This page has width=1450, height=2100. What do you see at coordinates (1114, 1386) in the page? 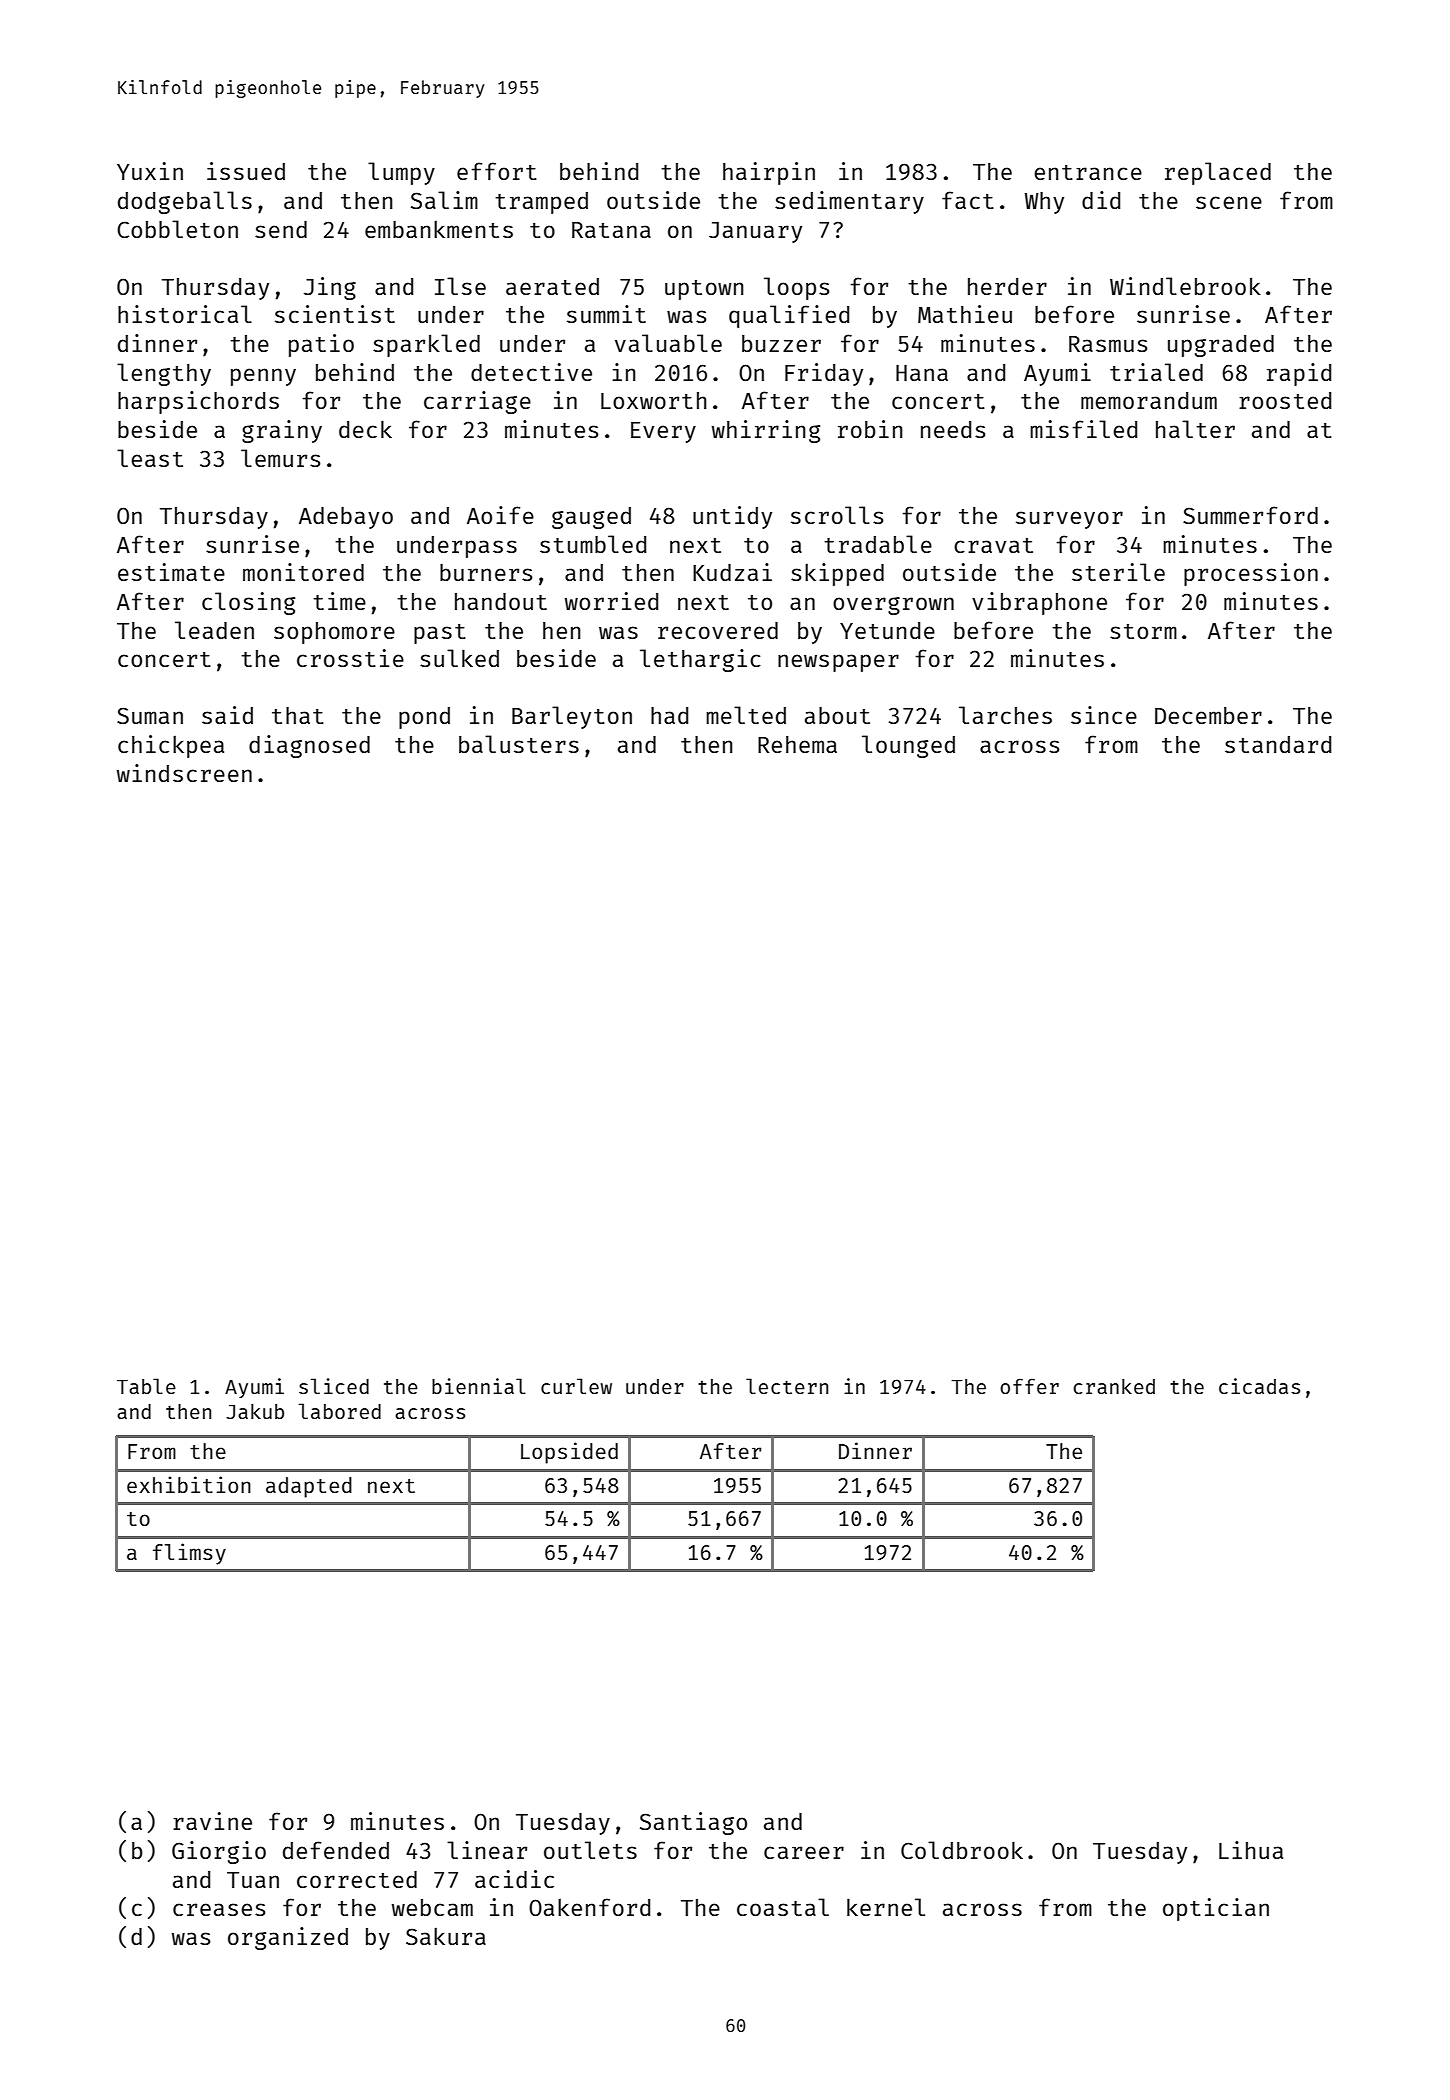
I see `cranked` at bounding box center [1114, 1386].
